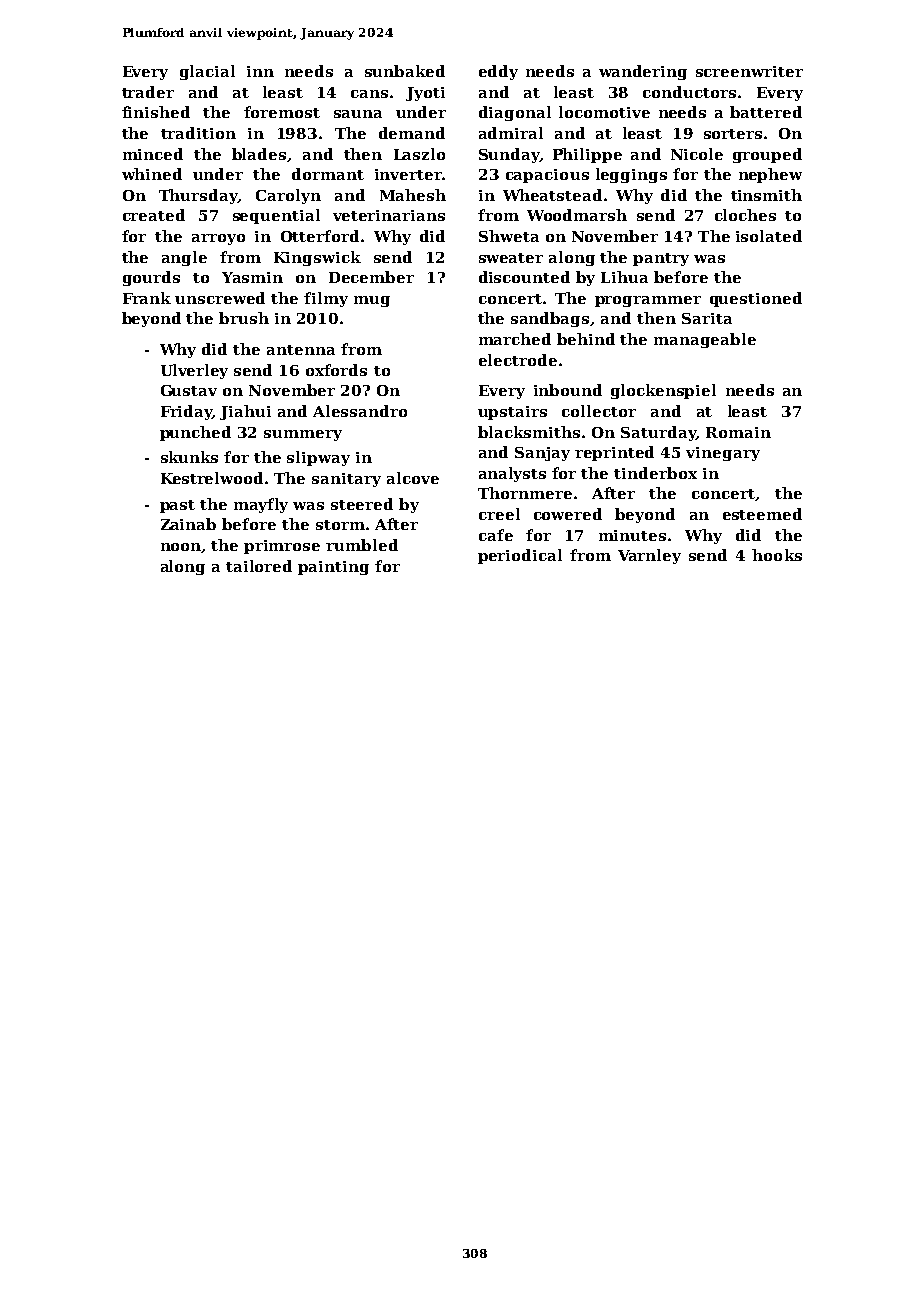  What do you see at coordinates (181, 548) in the page?
I see `noon` at bounding box center [181, 548].
